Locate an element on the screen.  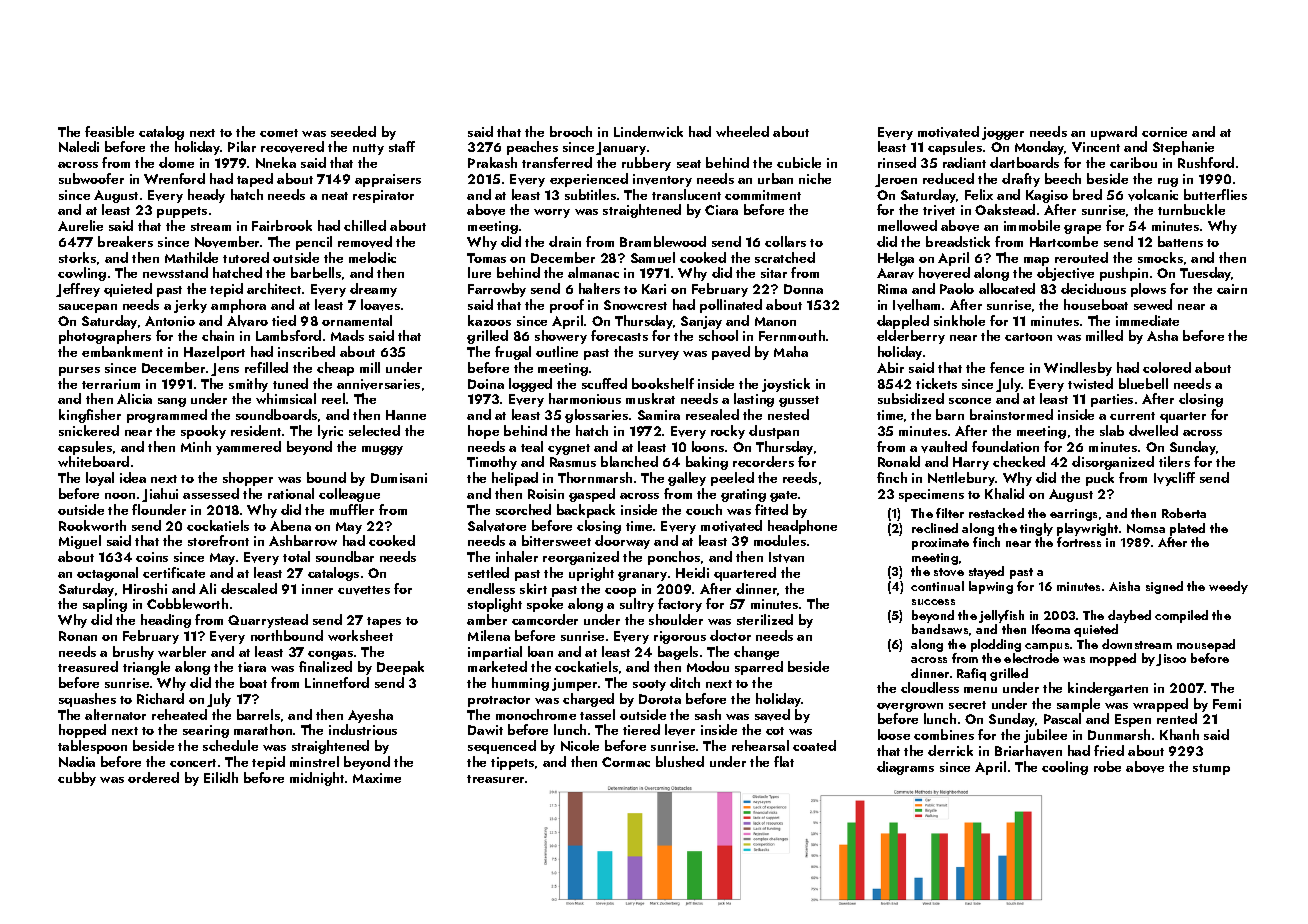
heady is located at coordinates (206, 196).
